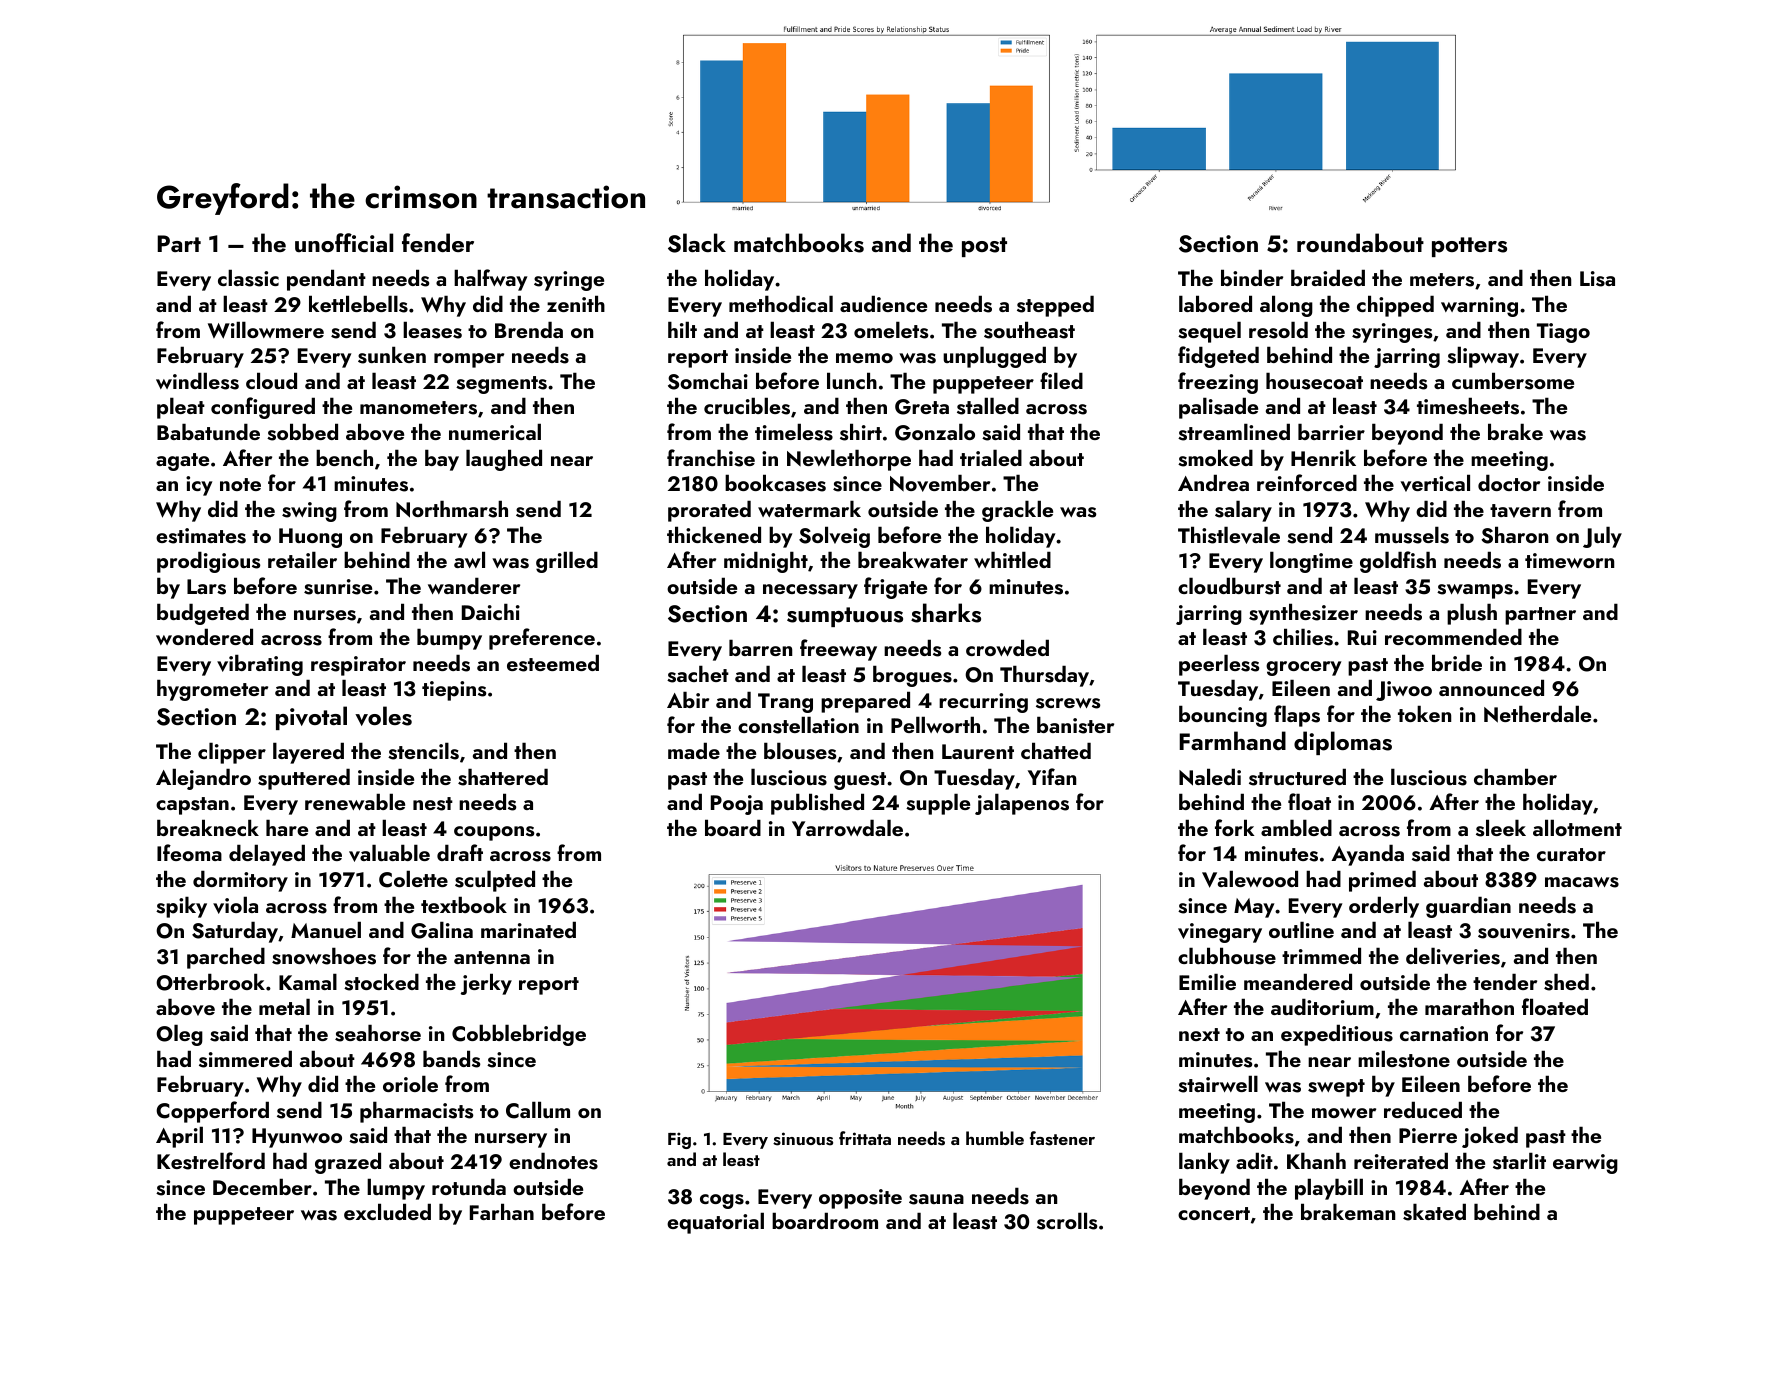 The height and width of the page is (1379, 1785). What do you see at coordinates (984, 247) in the page?
I see `post` at bounding box center [984, 247].
